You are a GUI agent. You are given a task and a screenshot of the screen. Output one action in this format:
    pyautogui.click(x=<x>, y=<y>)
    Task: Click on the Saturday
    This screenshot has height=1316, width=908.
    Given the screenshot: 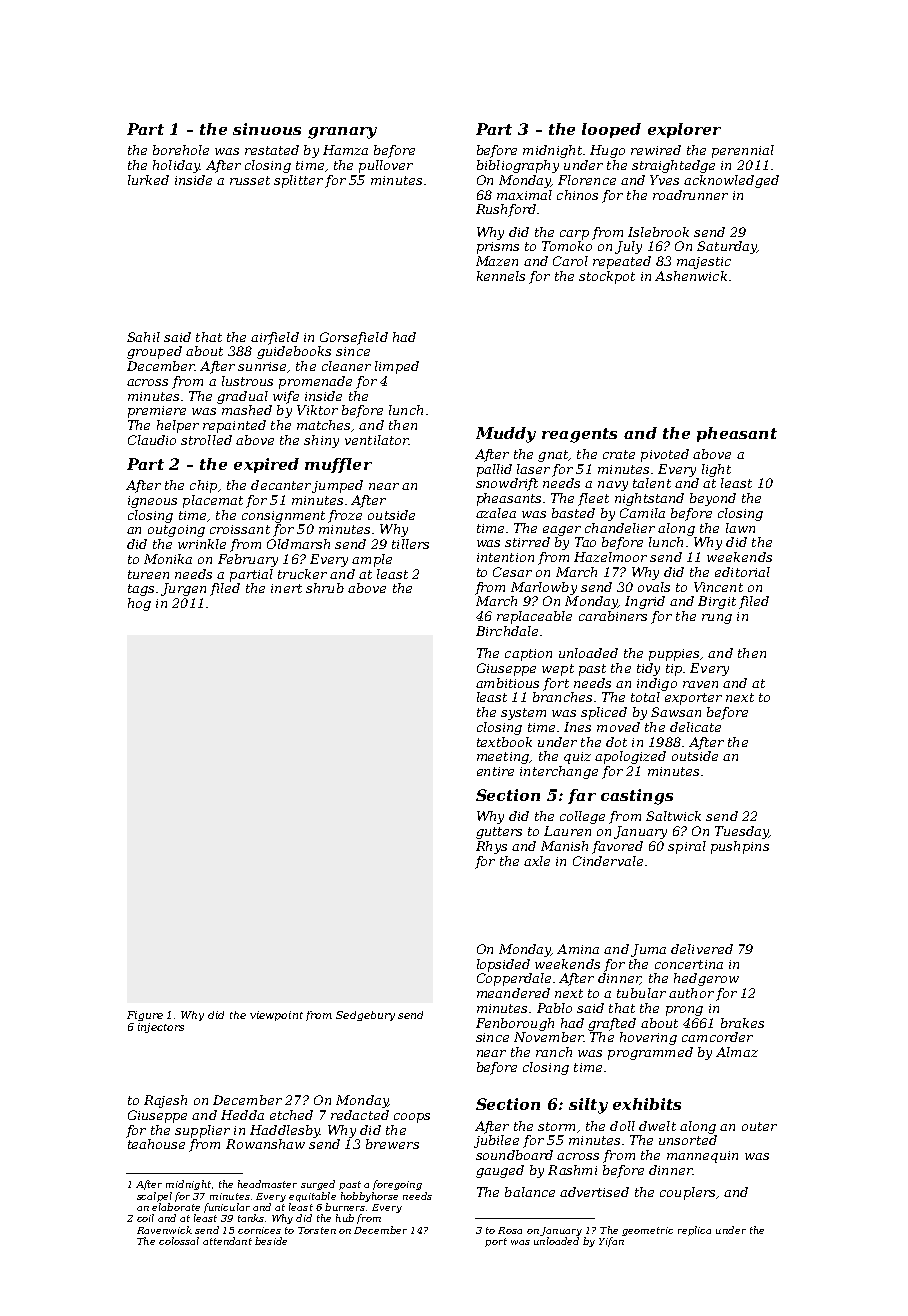 What is the action you would take?
    pyautogui.click(x=727, y=247)
